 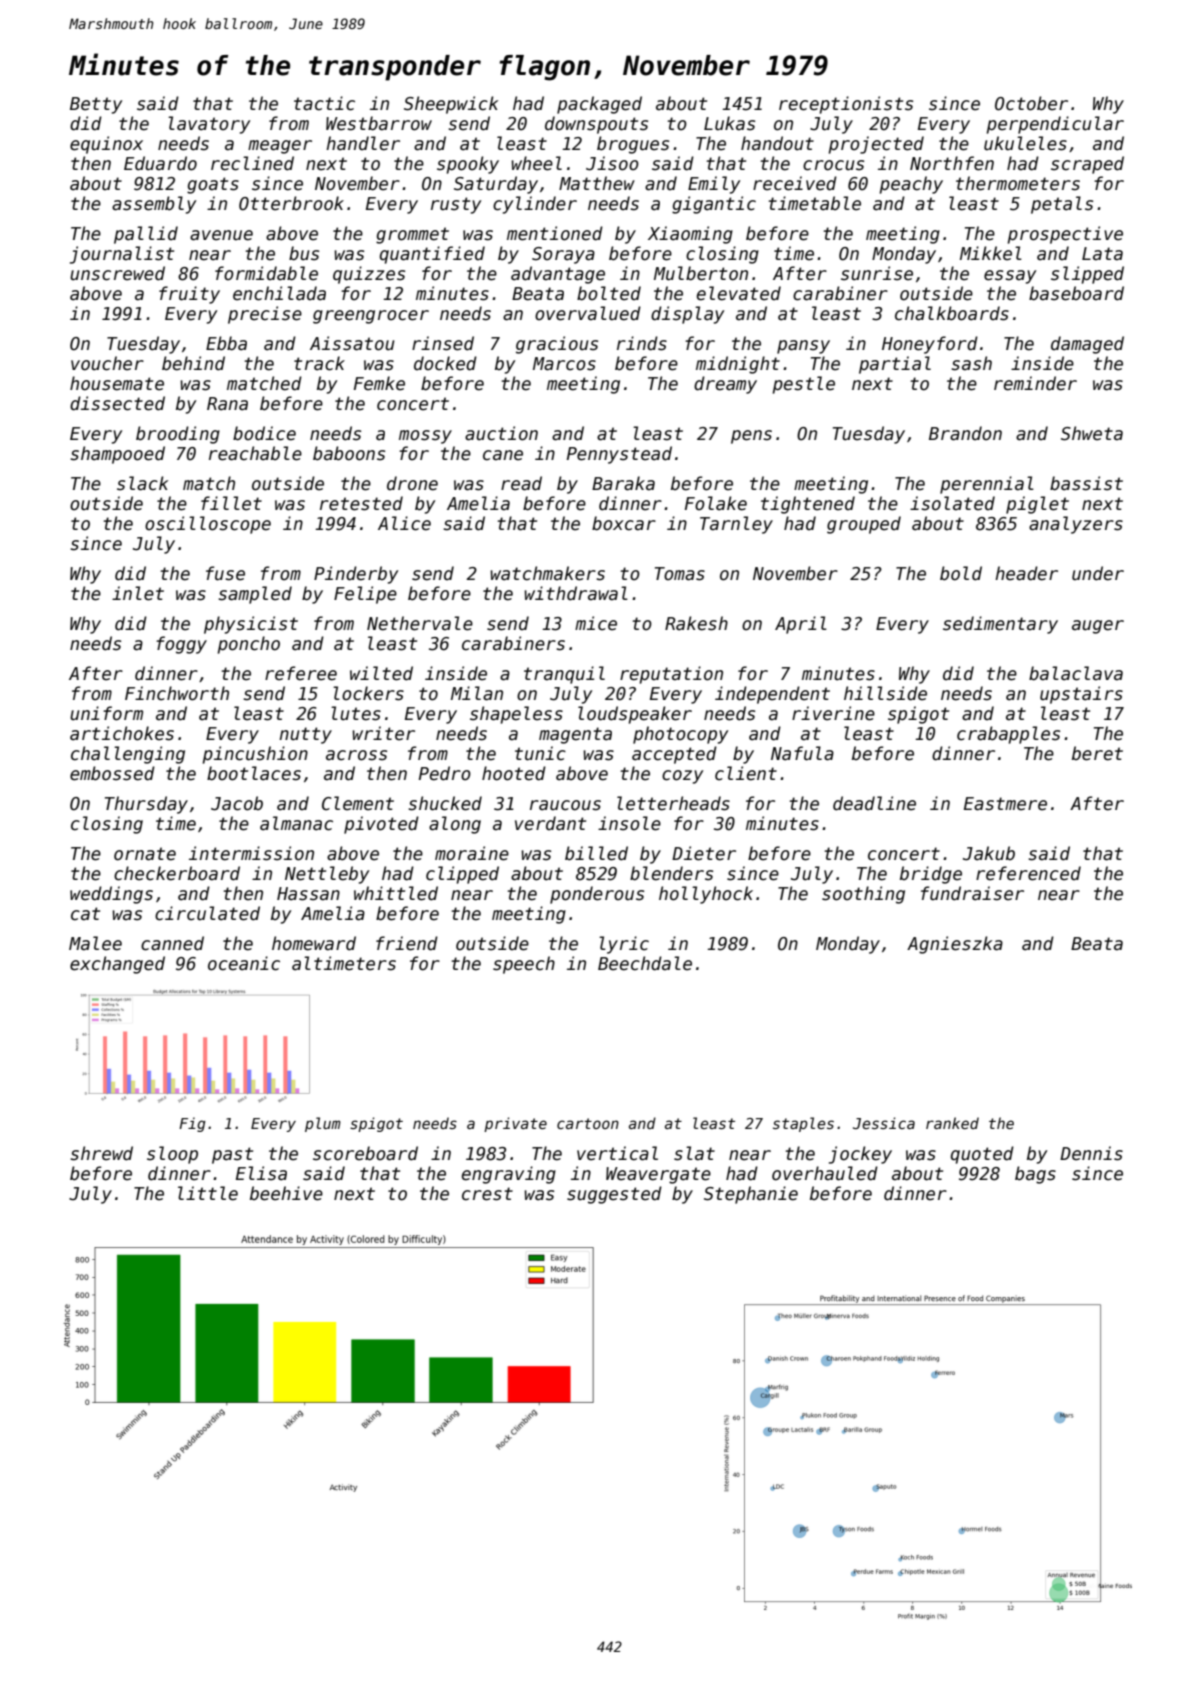 I want to click on shrewd, so click(x=101, y=1153).
